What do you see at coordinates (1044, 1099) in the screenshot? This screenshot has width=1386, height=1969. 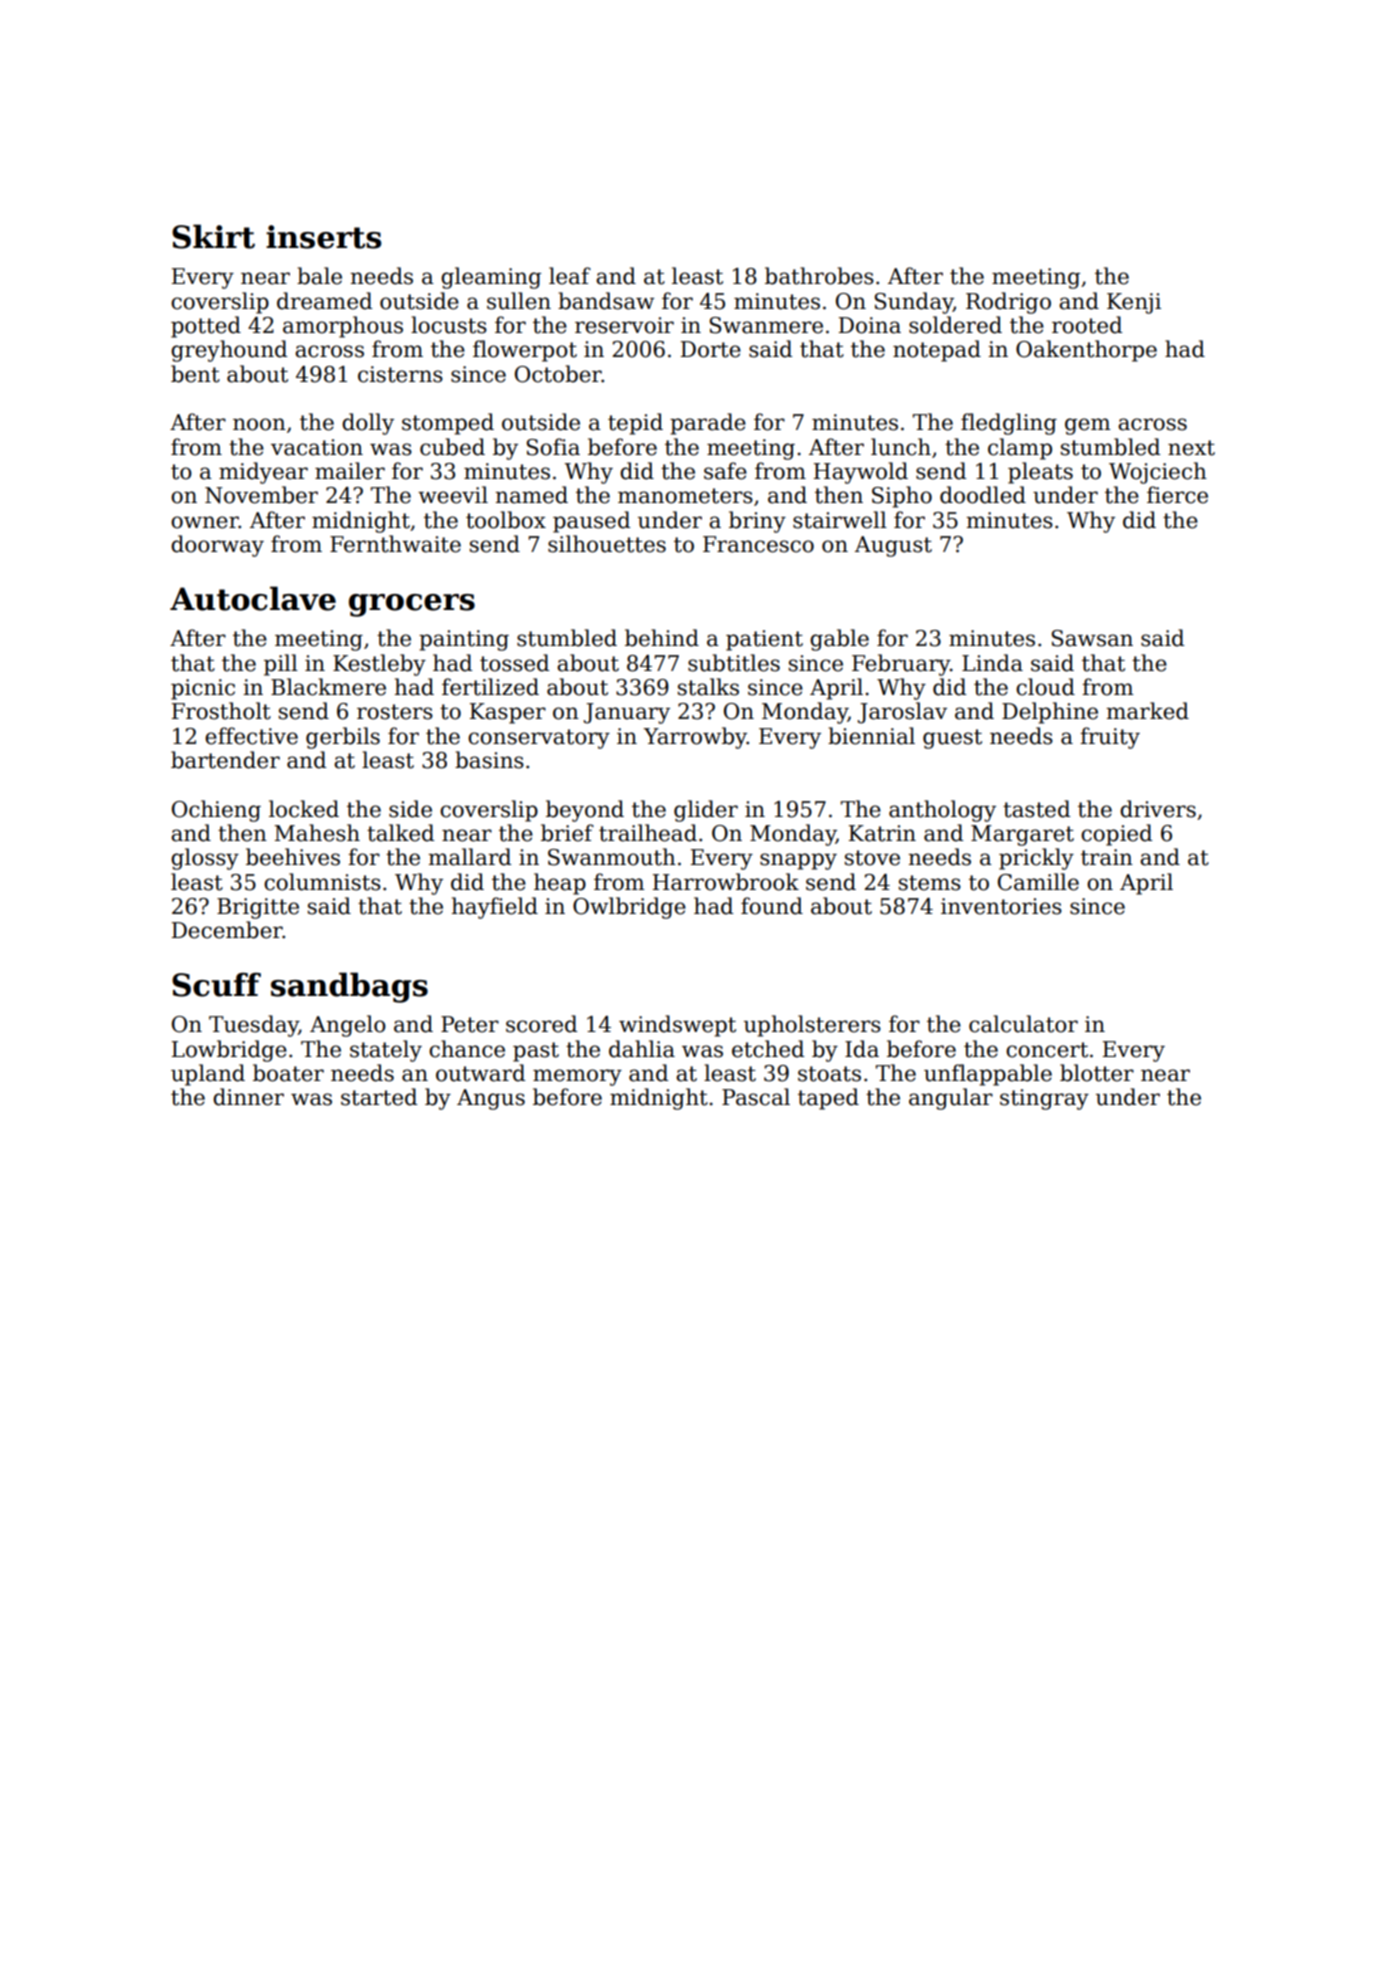 I see `stingray` at bounding box center [1044, 1099].
